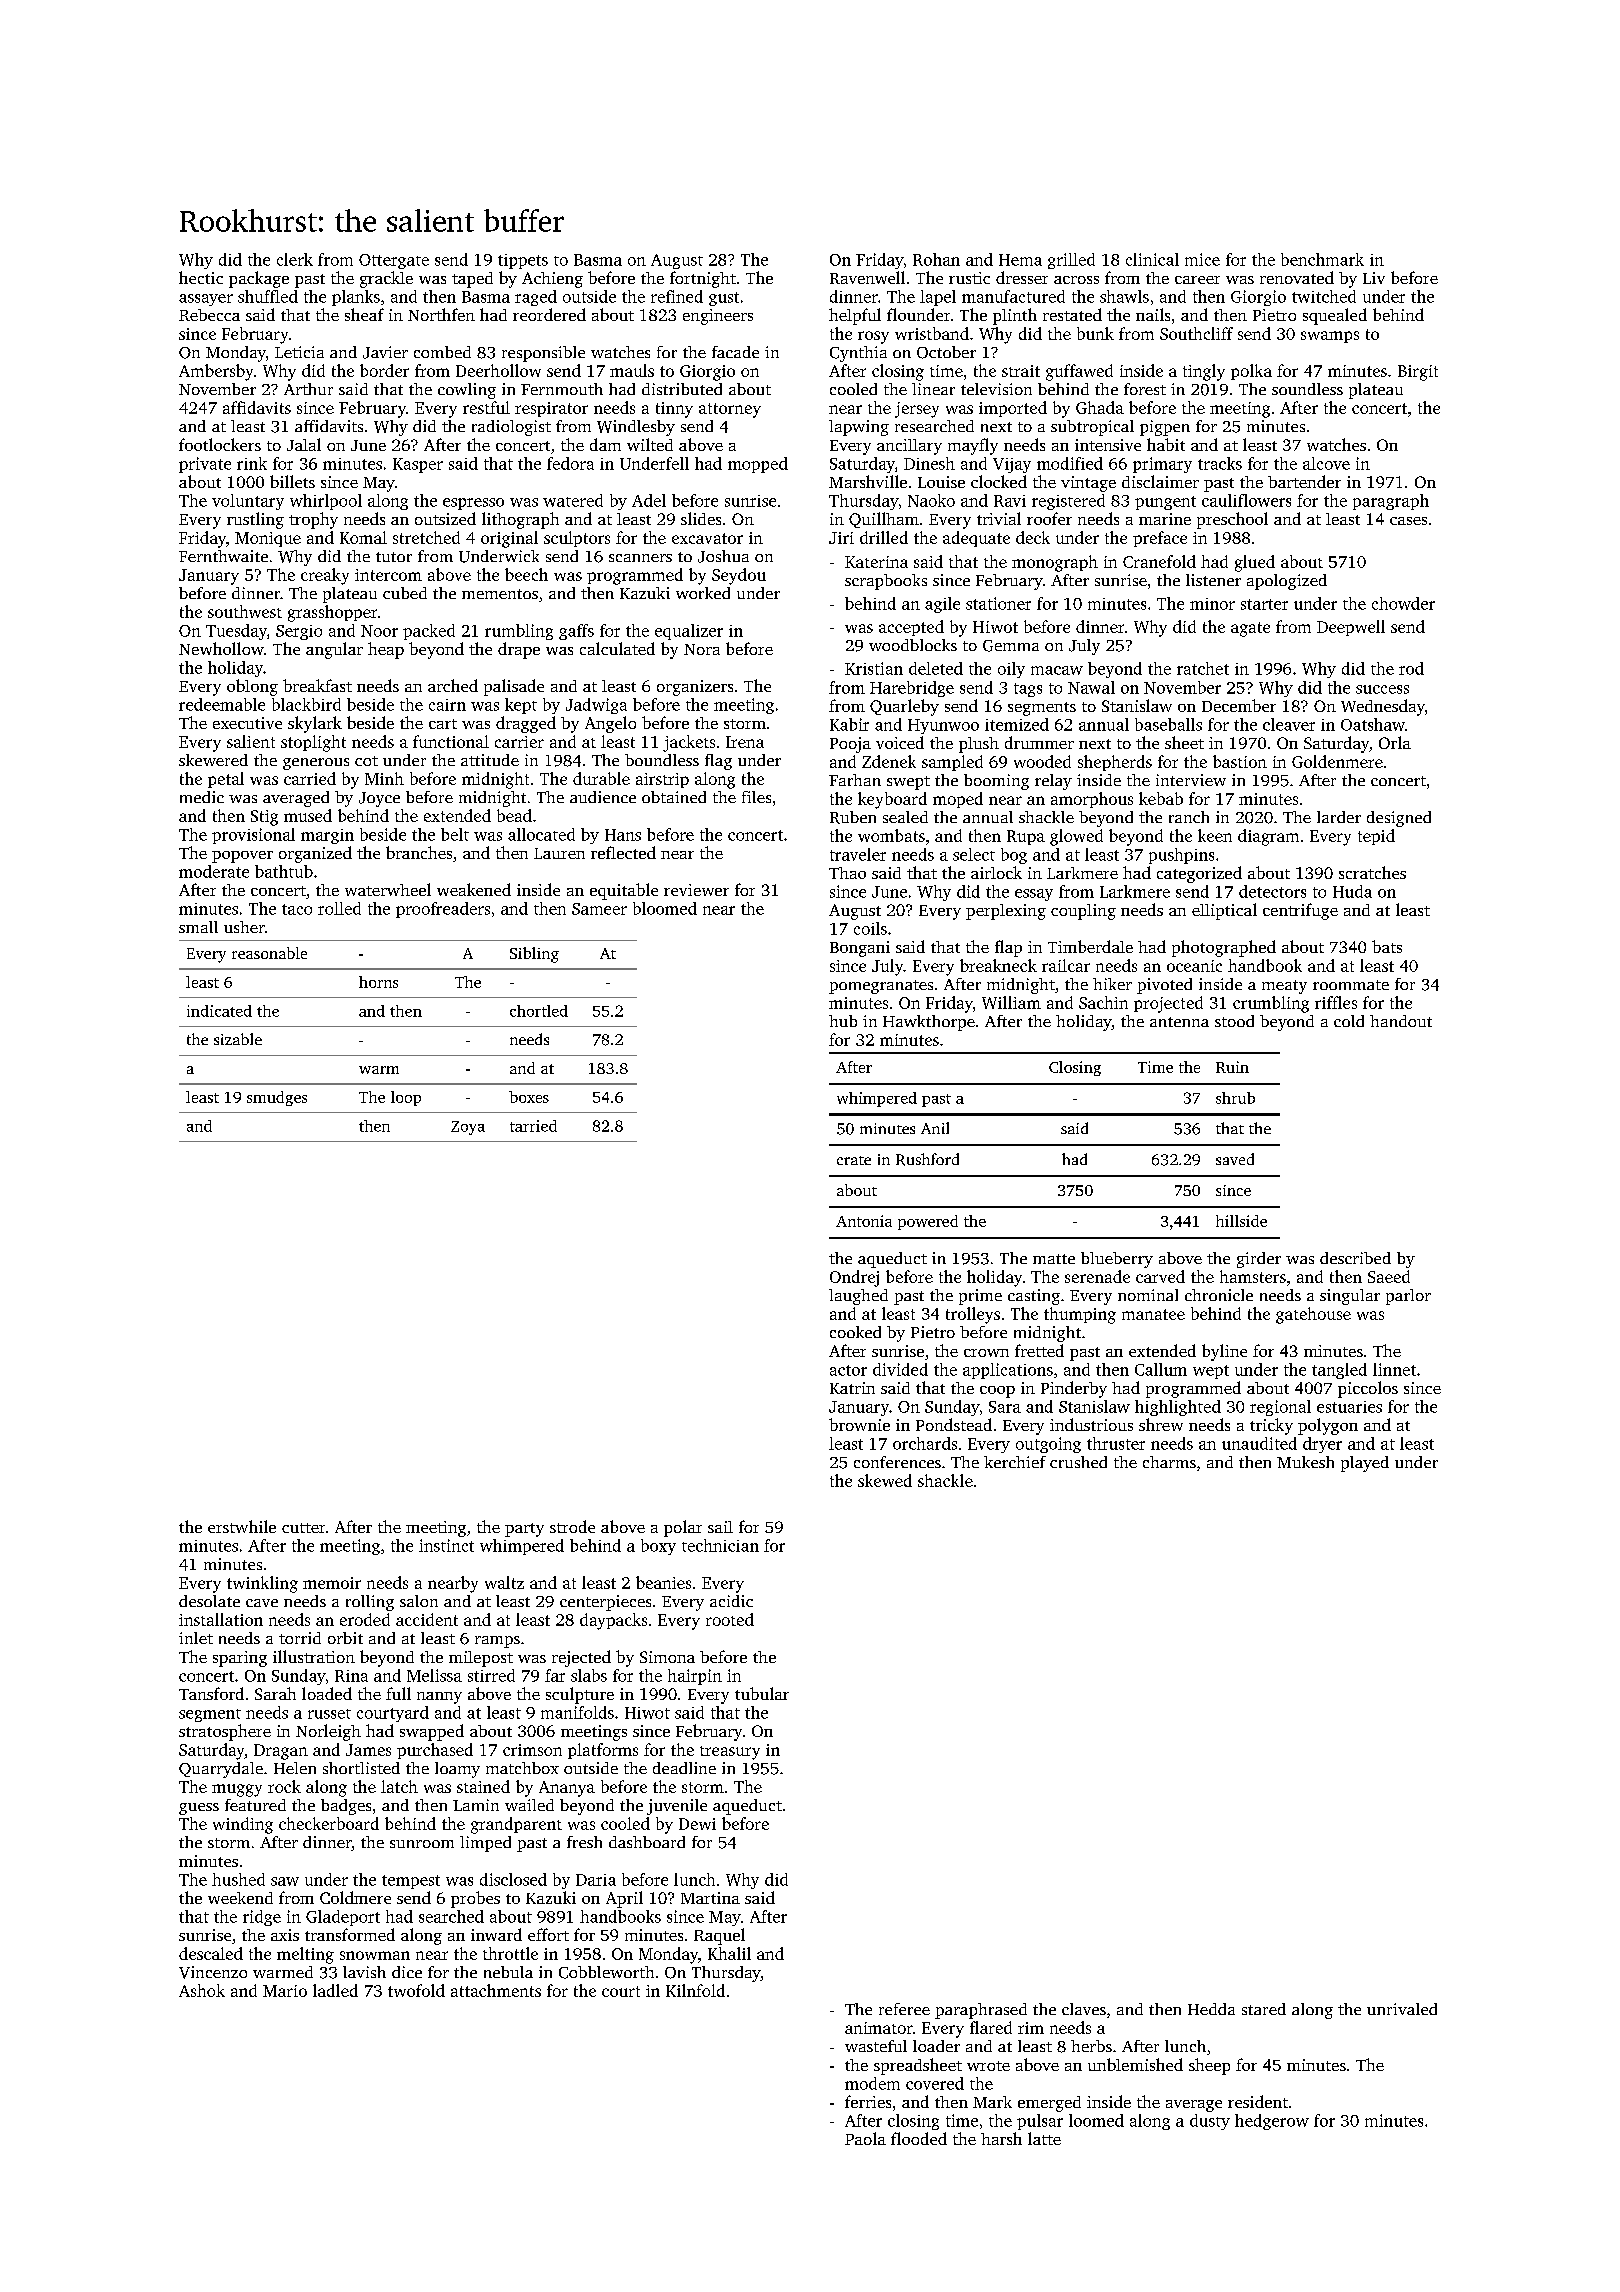 The width and height of the document is (1620, 2292). I want to click on treasury, so click(730, 1753).
